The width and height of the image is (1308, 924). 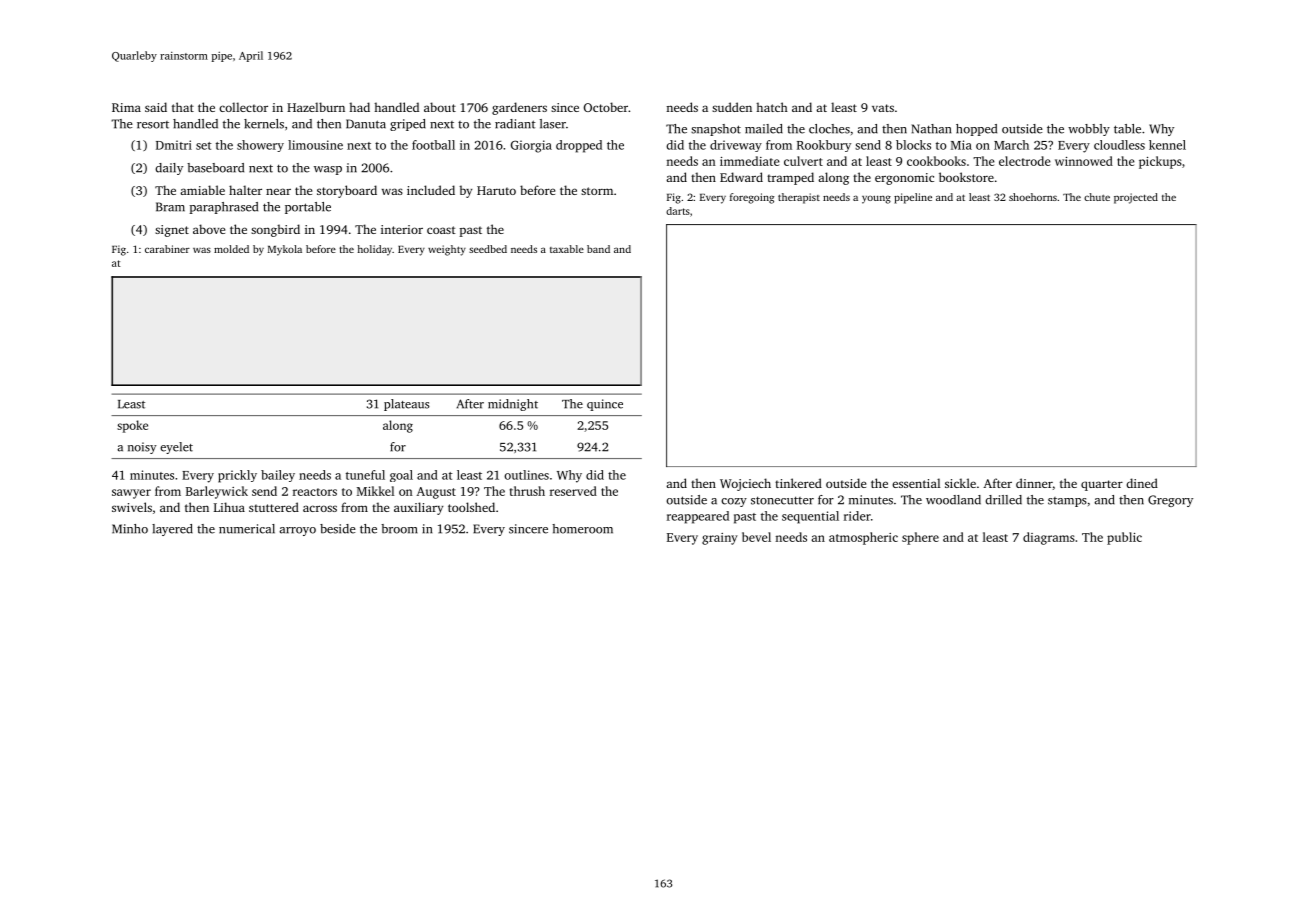 I want to click on tuneful, so click(x=365, y=475).
